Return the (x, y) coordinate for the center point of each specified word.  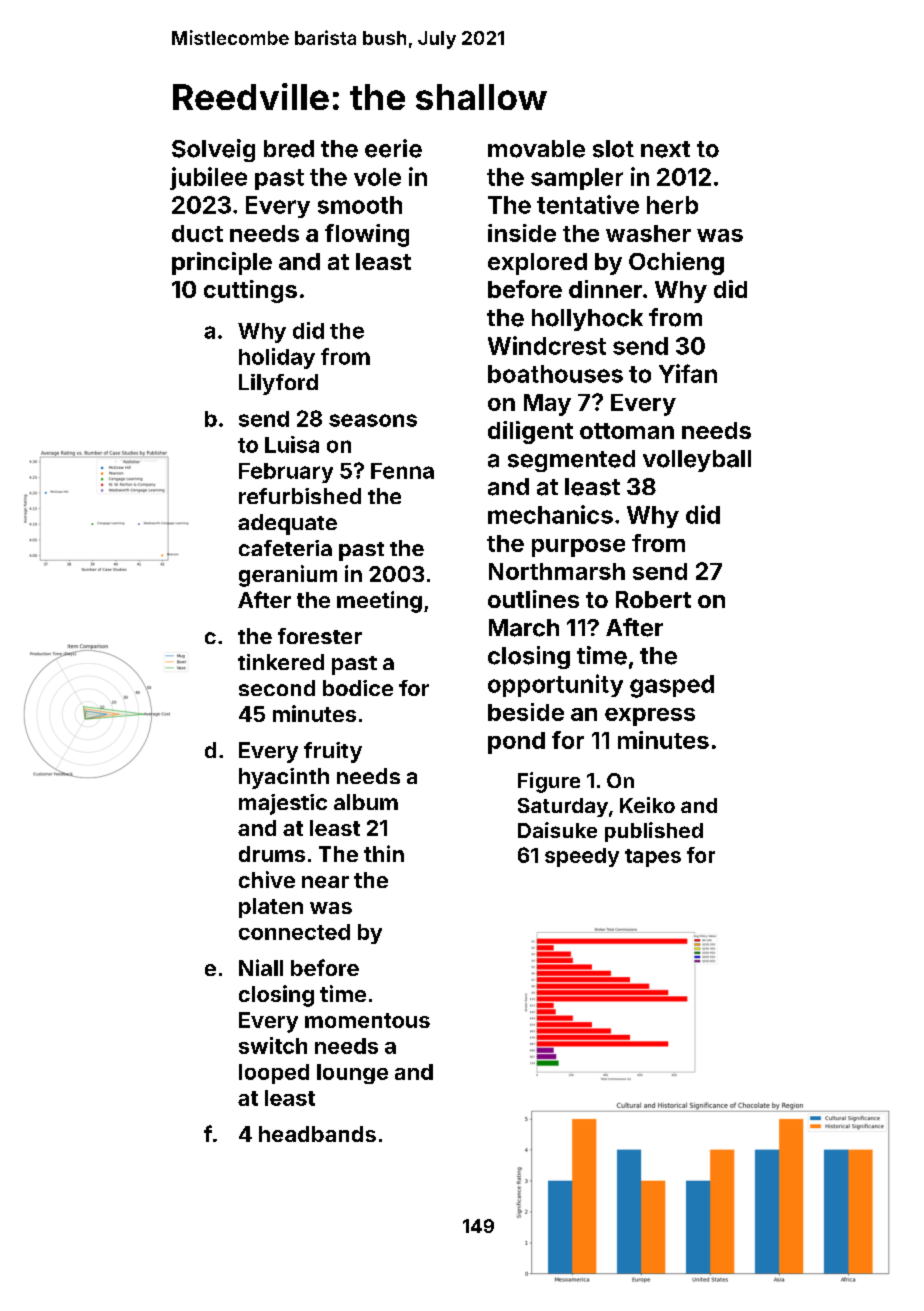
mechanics (550, 514)
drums (272, 854)
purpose (578, 548)
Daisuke (557, 830)
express (650, 717)
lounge (352, 1074)
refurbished (300, 496)
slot (613, 149)
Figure (549, 782)
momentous (367, 1020)
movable (536, 149)
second (277, 688)
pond (516, 743)
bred (289, 149)
